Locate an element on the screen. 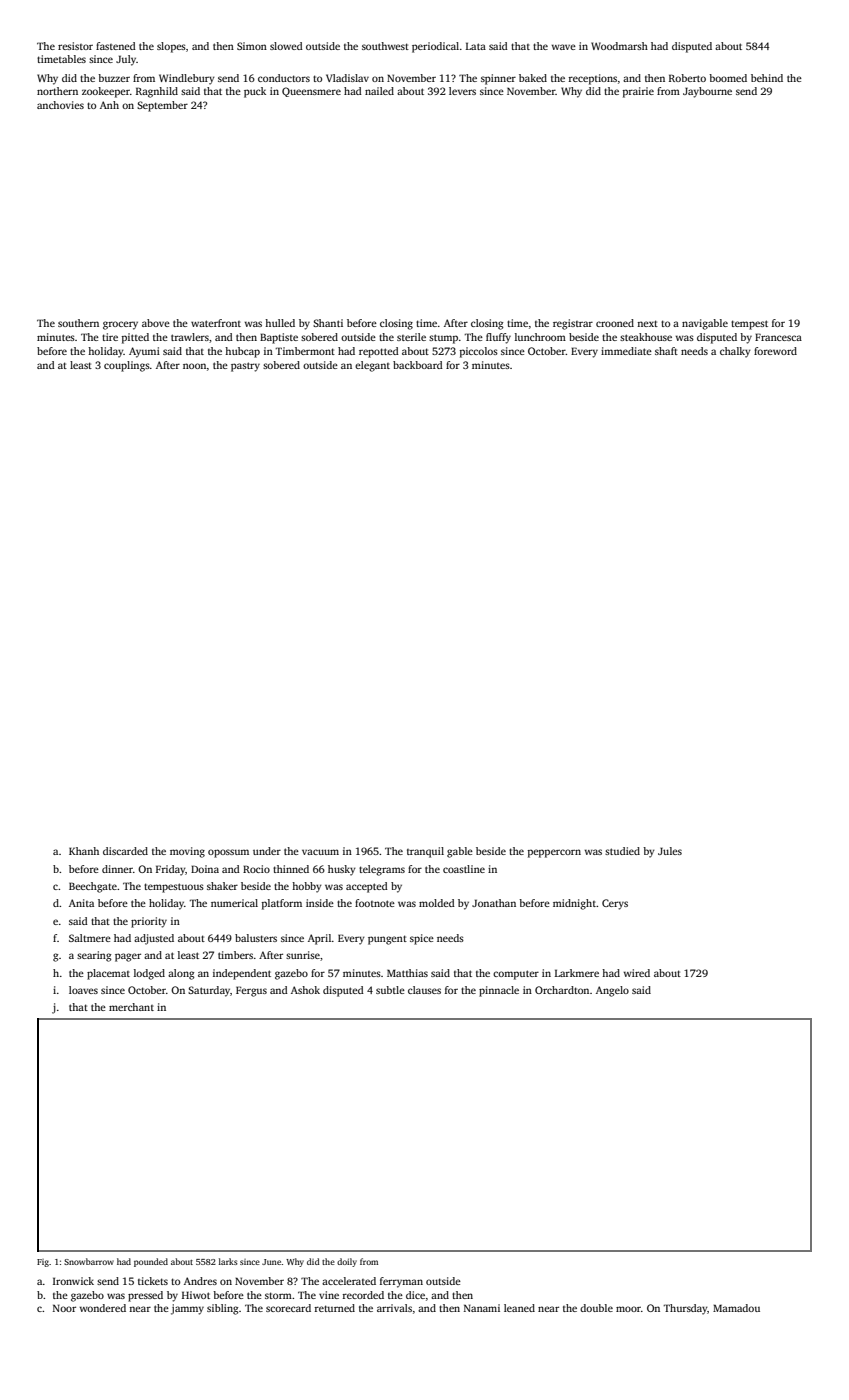  discarded is located at coordinates (125, 851).
